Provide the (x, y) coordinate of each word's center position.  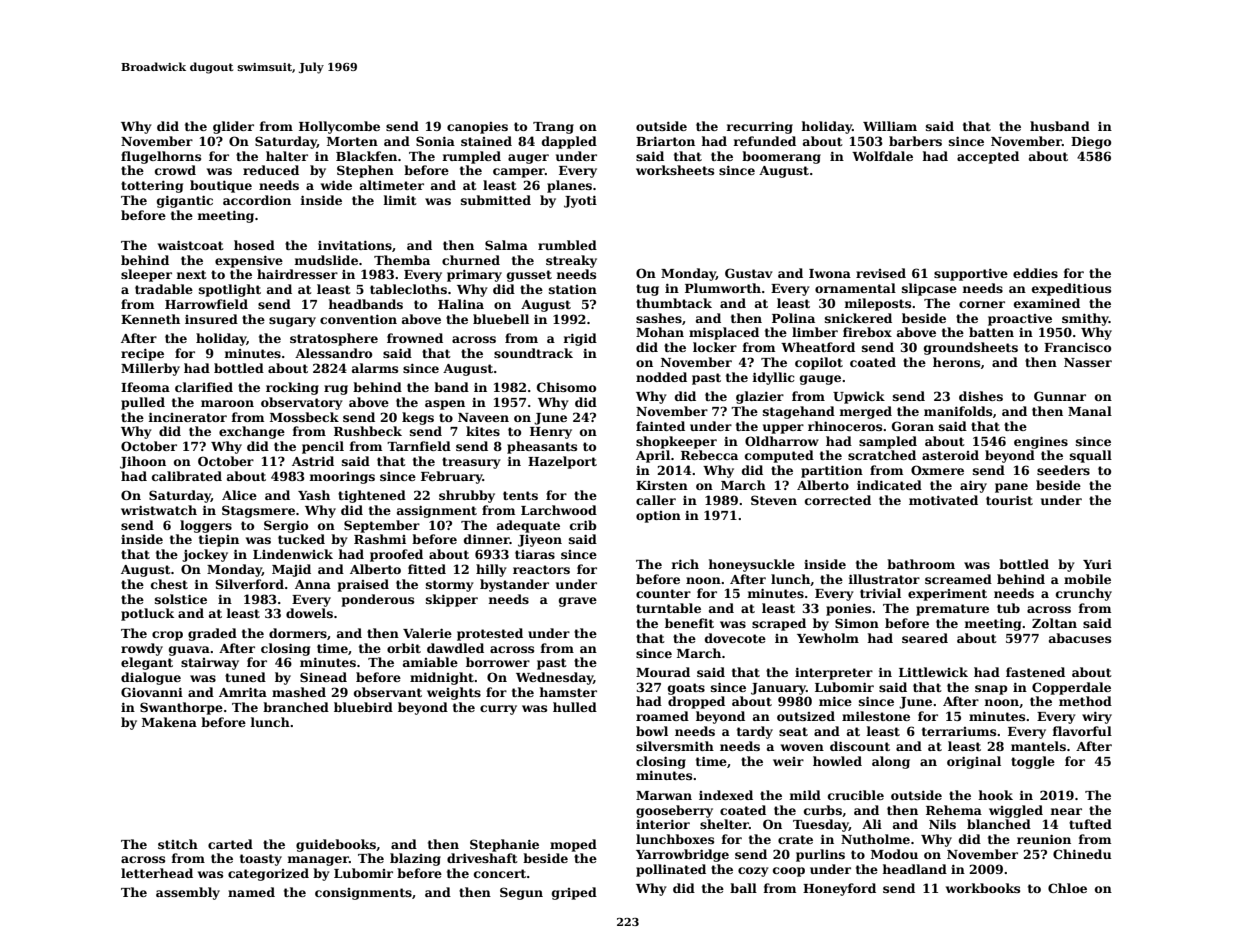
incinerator (187, 417)
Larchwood (559, 510)
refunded (764, 141)
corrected (838, 500)
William (890, 126)
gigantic (185, 201)
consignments (363, 894)
